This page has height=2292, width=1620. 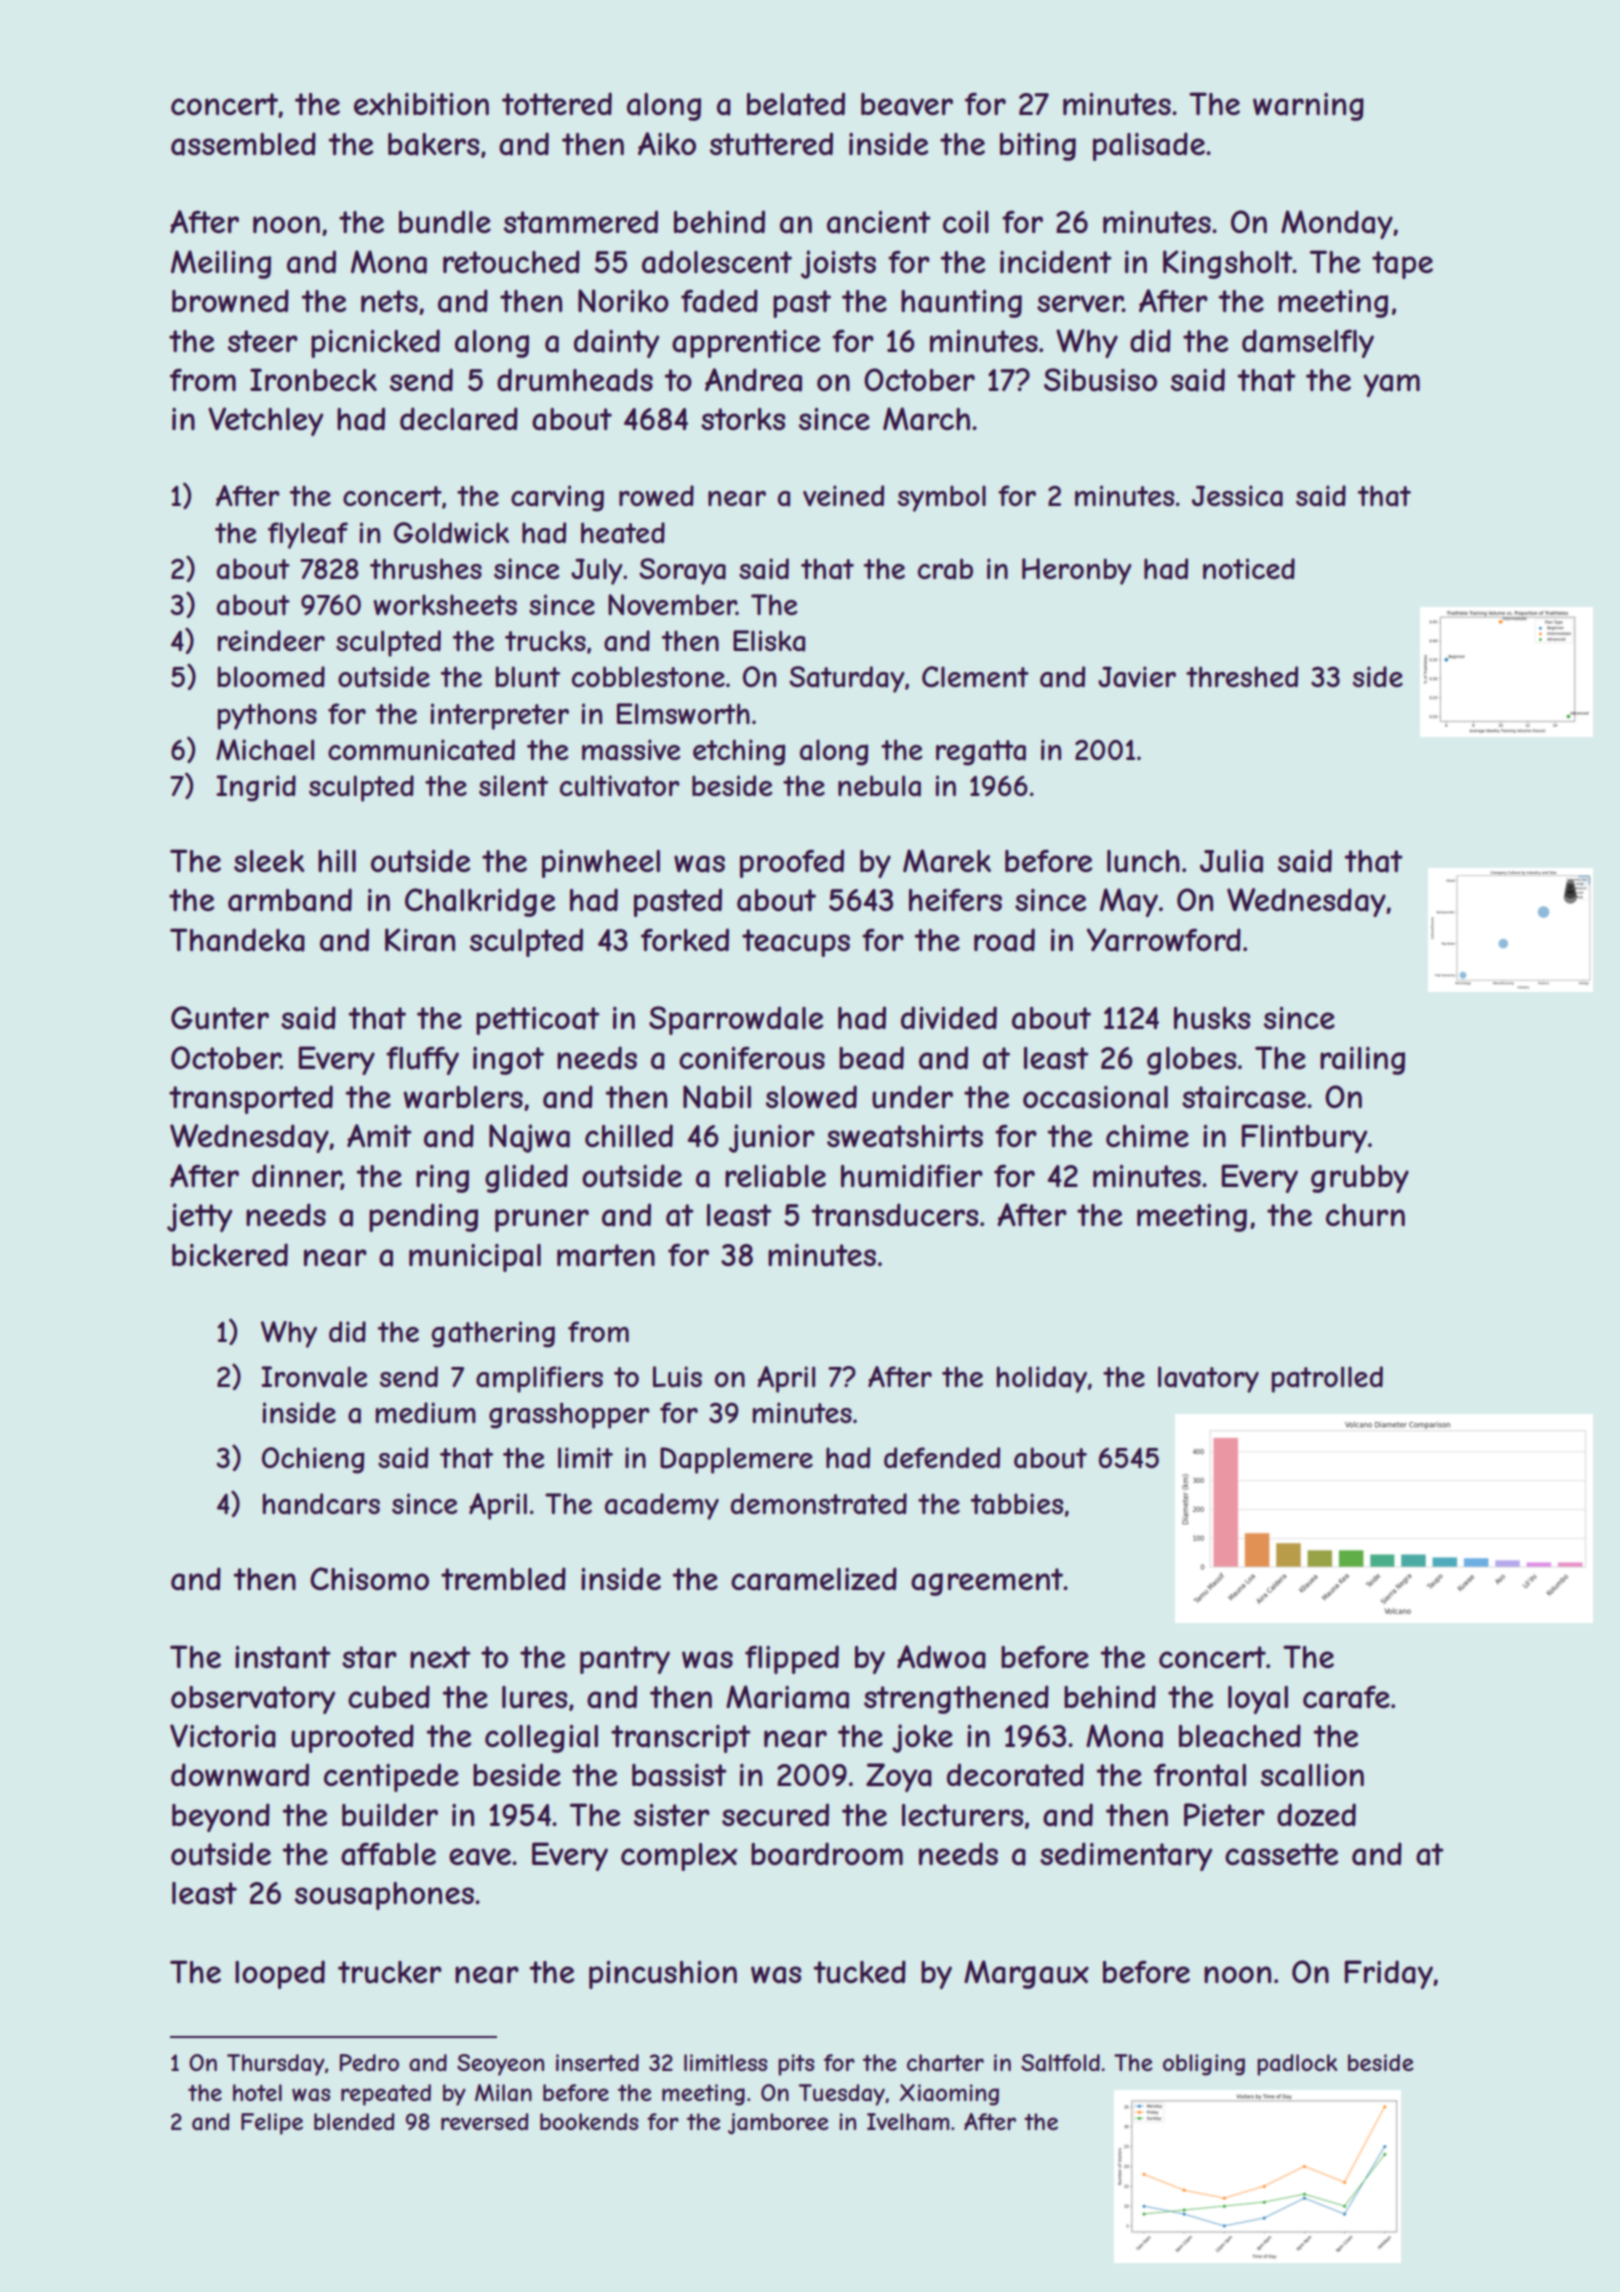 I want to click on Felipe, so click(x=272, y=2124).
